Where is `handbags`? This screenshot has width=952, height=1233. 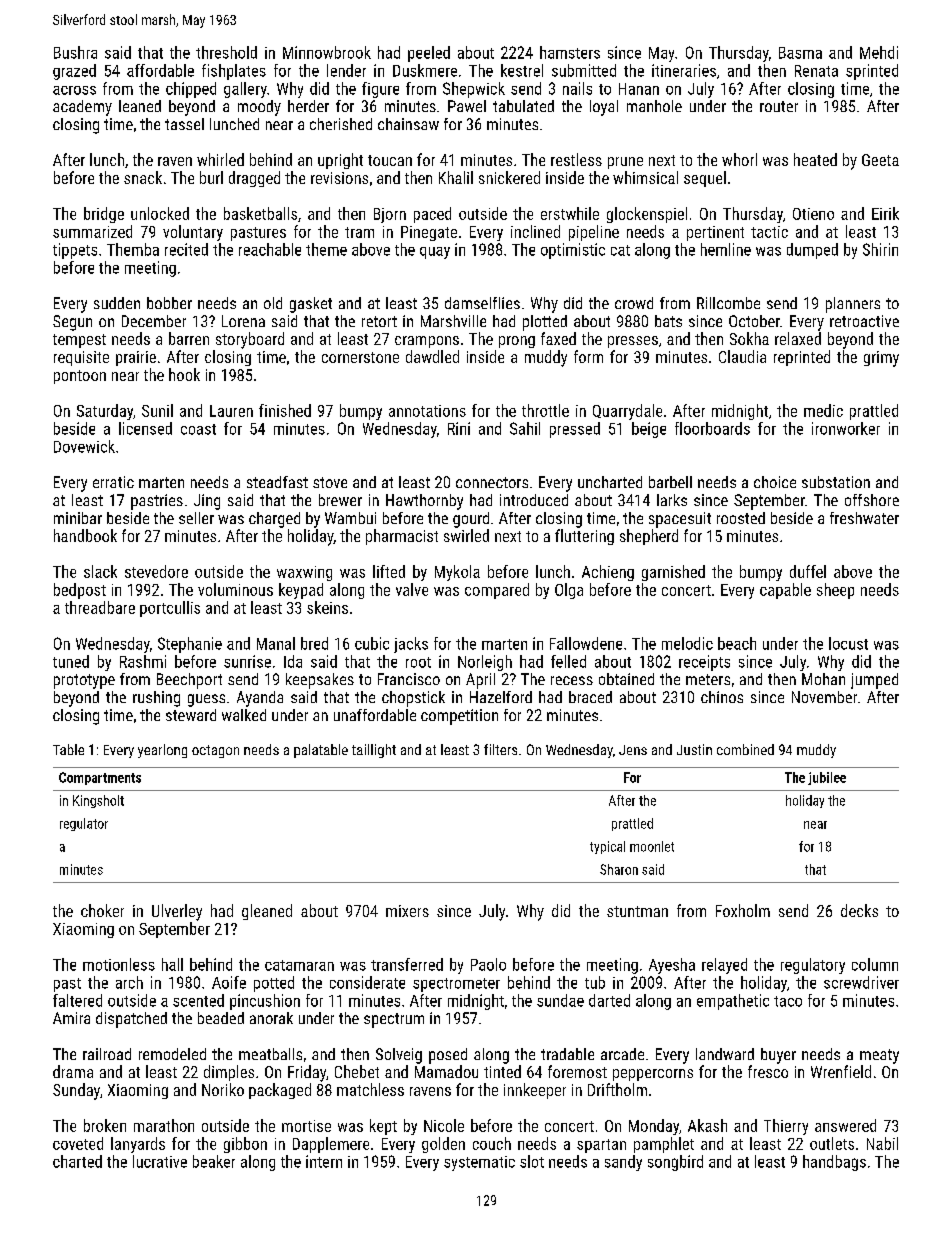
handbags is located at coordinates (834, 1163).
